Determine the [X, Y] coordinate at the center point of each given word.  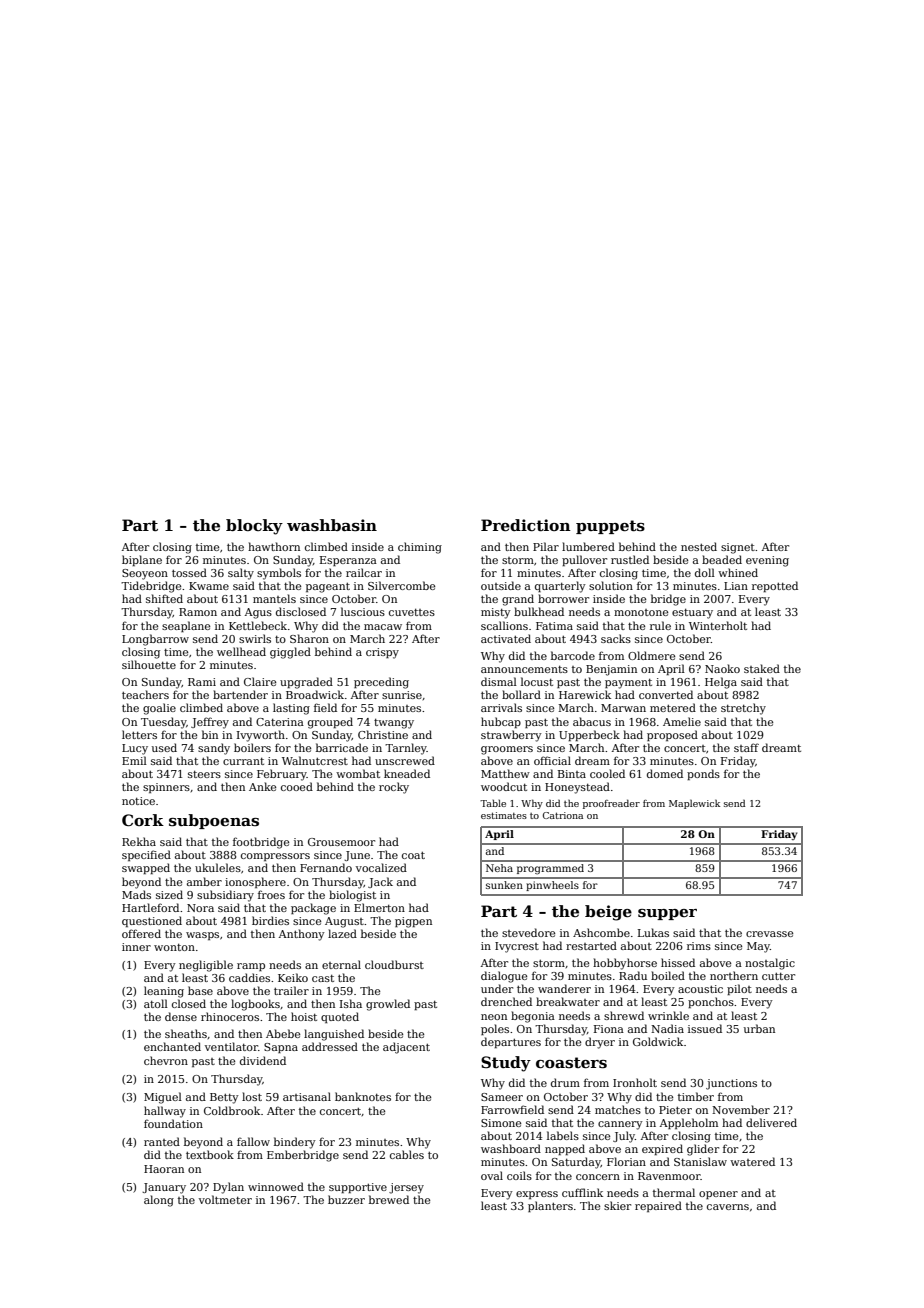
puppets [610, 527]
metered [673, 707]
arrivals [501, 707]
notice [138, 801]
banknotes [363, 1096]
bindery [295, 1143]
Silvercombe [401, 585]
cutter [778, 976]
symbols [279, 574]
